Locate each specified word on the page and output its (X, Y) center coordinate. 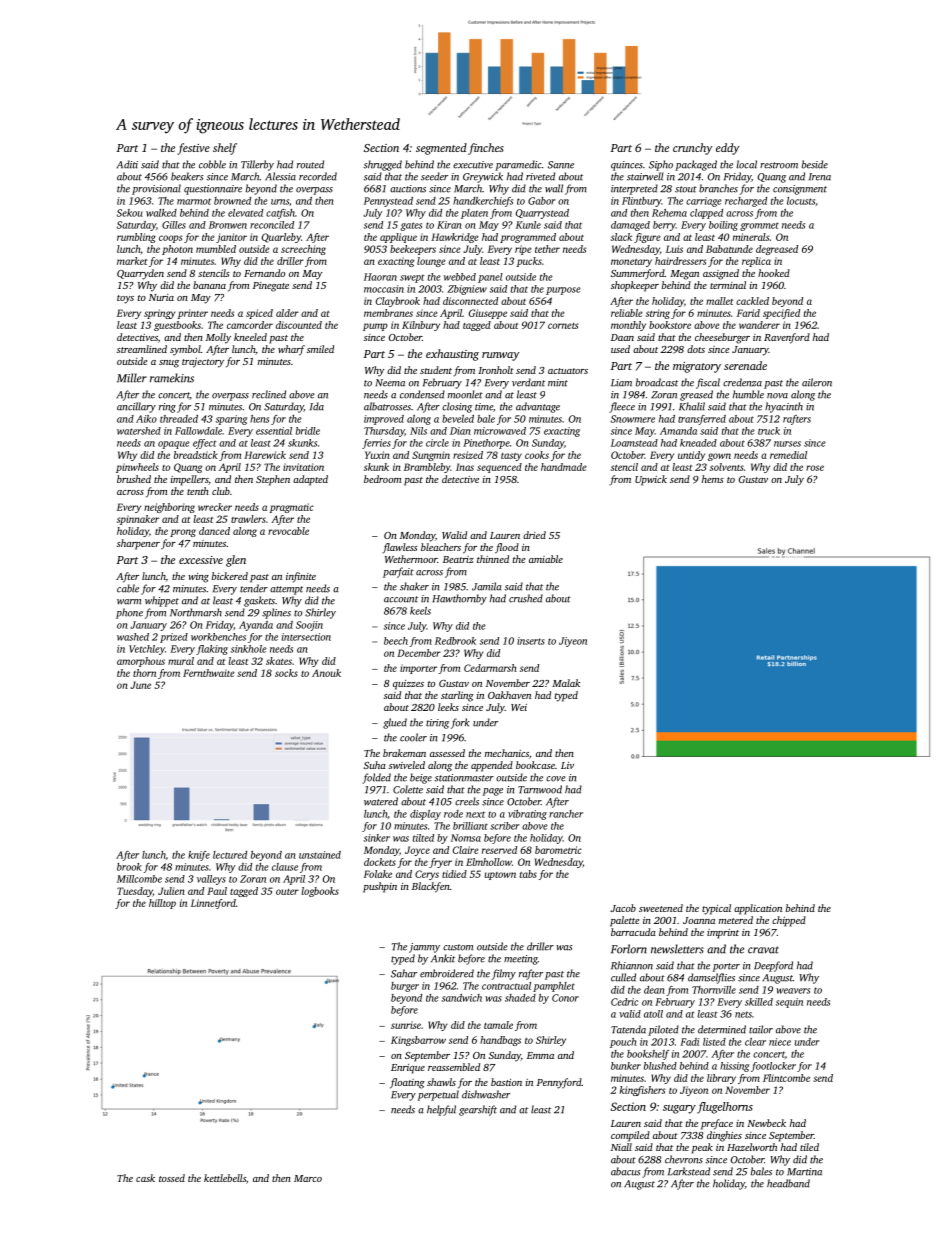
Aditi (127, 164)
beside (815, 164)
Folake (378, 874)
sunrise (406, 1025)
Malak (566, 683)
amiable (546, 559)
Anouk (326, 673)
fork (460, 723)
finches (486, 149)
